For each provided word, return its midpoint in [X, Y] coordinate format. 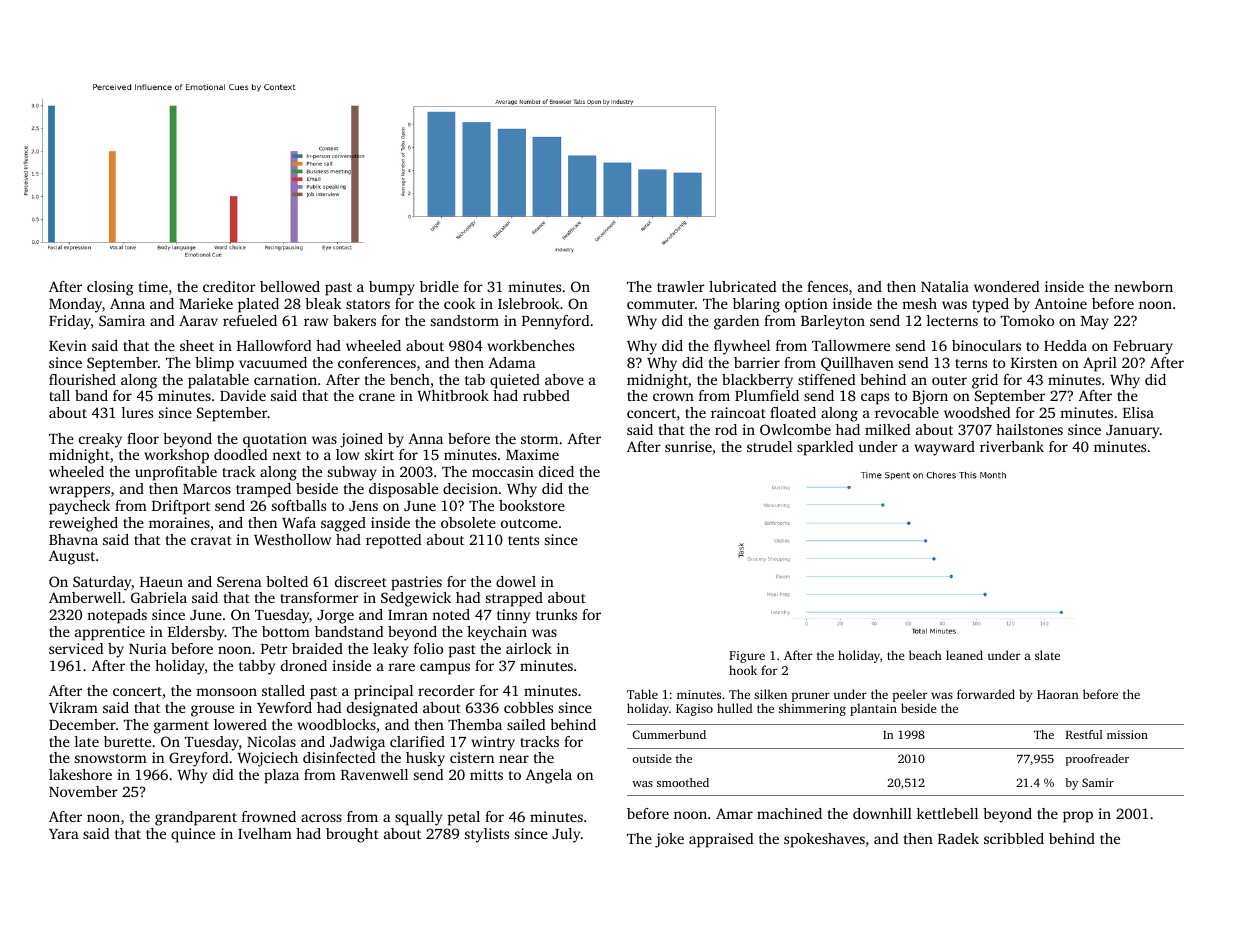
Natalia [945, 286]
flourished [82, 379]
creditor [229, 286]
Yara [64, 834]
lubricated [743, 286]
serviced [76, 648]
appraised [721, 840]
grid [985, 381]
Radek [958, 838]
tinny [513, 616]
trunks [556, 614]
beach [925, 655]
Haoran [1058, 694]
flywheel [742, 347]
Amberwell [85, 597]
